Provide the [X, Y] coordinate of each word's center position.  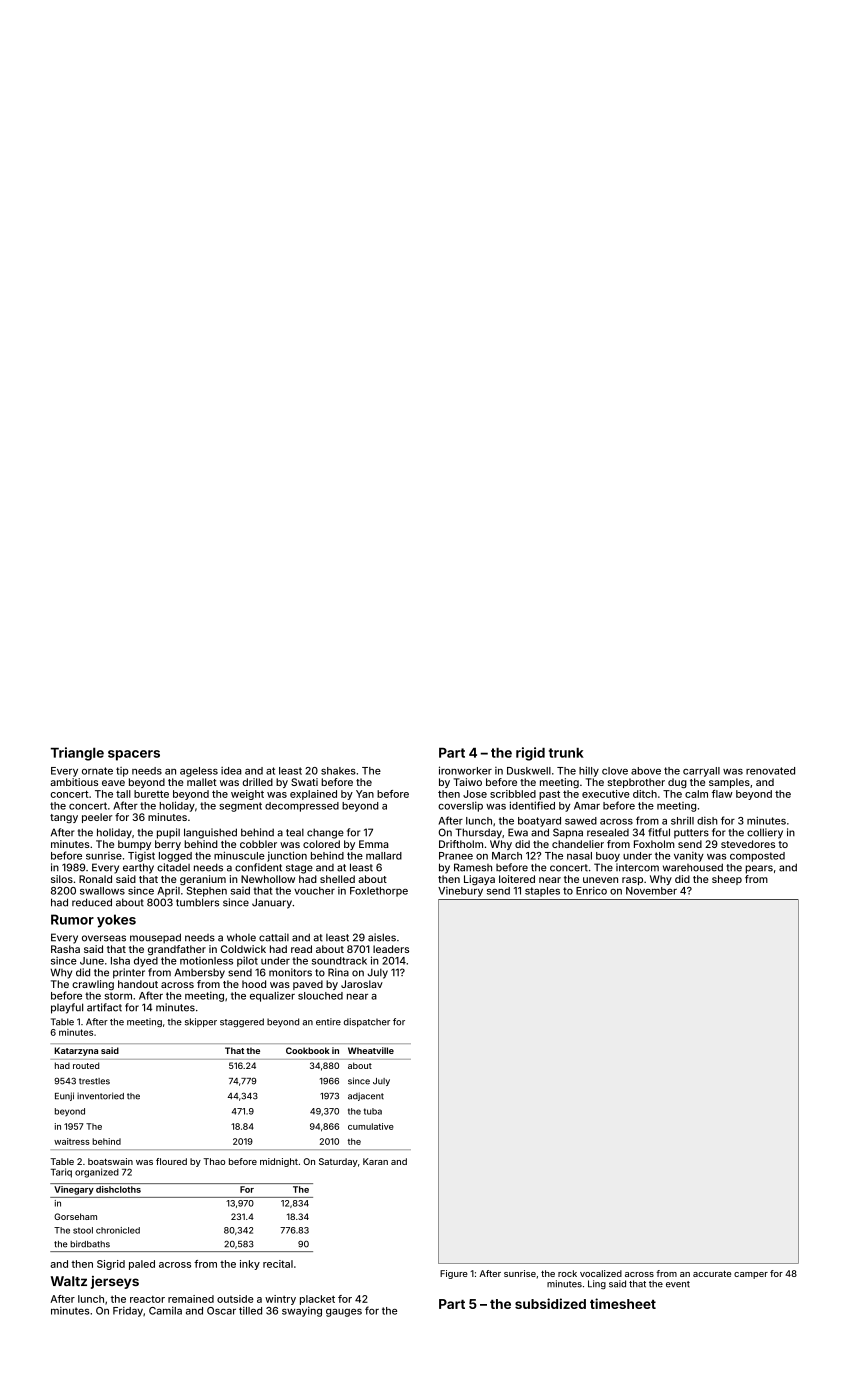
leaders [391, 949]
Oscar [221, 1311]
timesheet [623, 1303]
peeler [97, 818]
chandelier [578, 844]
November [651, 891]
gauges [344, 1313]
